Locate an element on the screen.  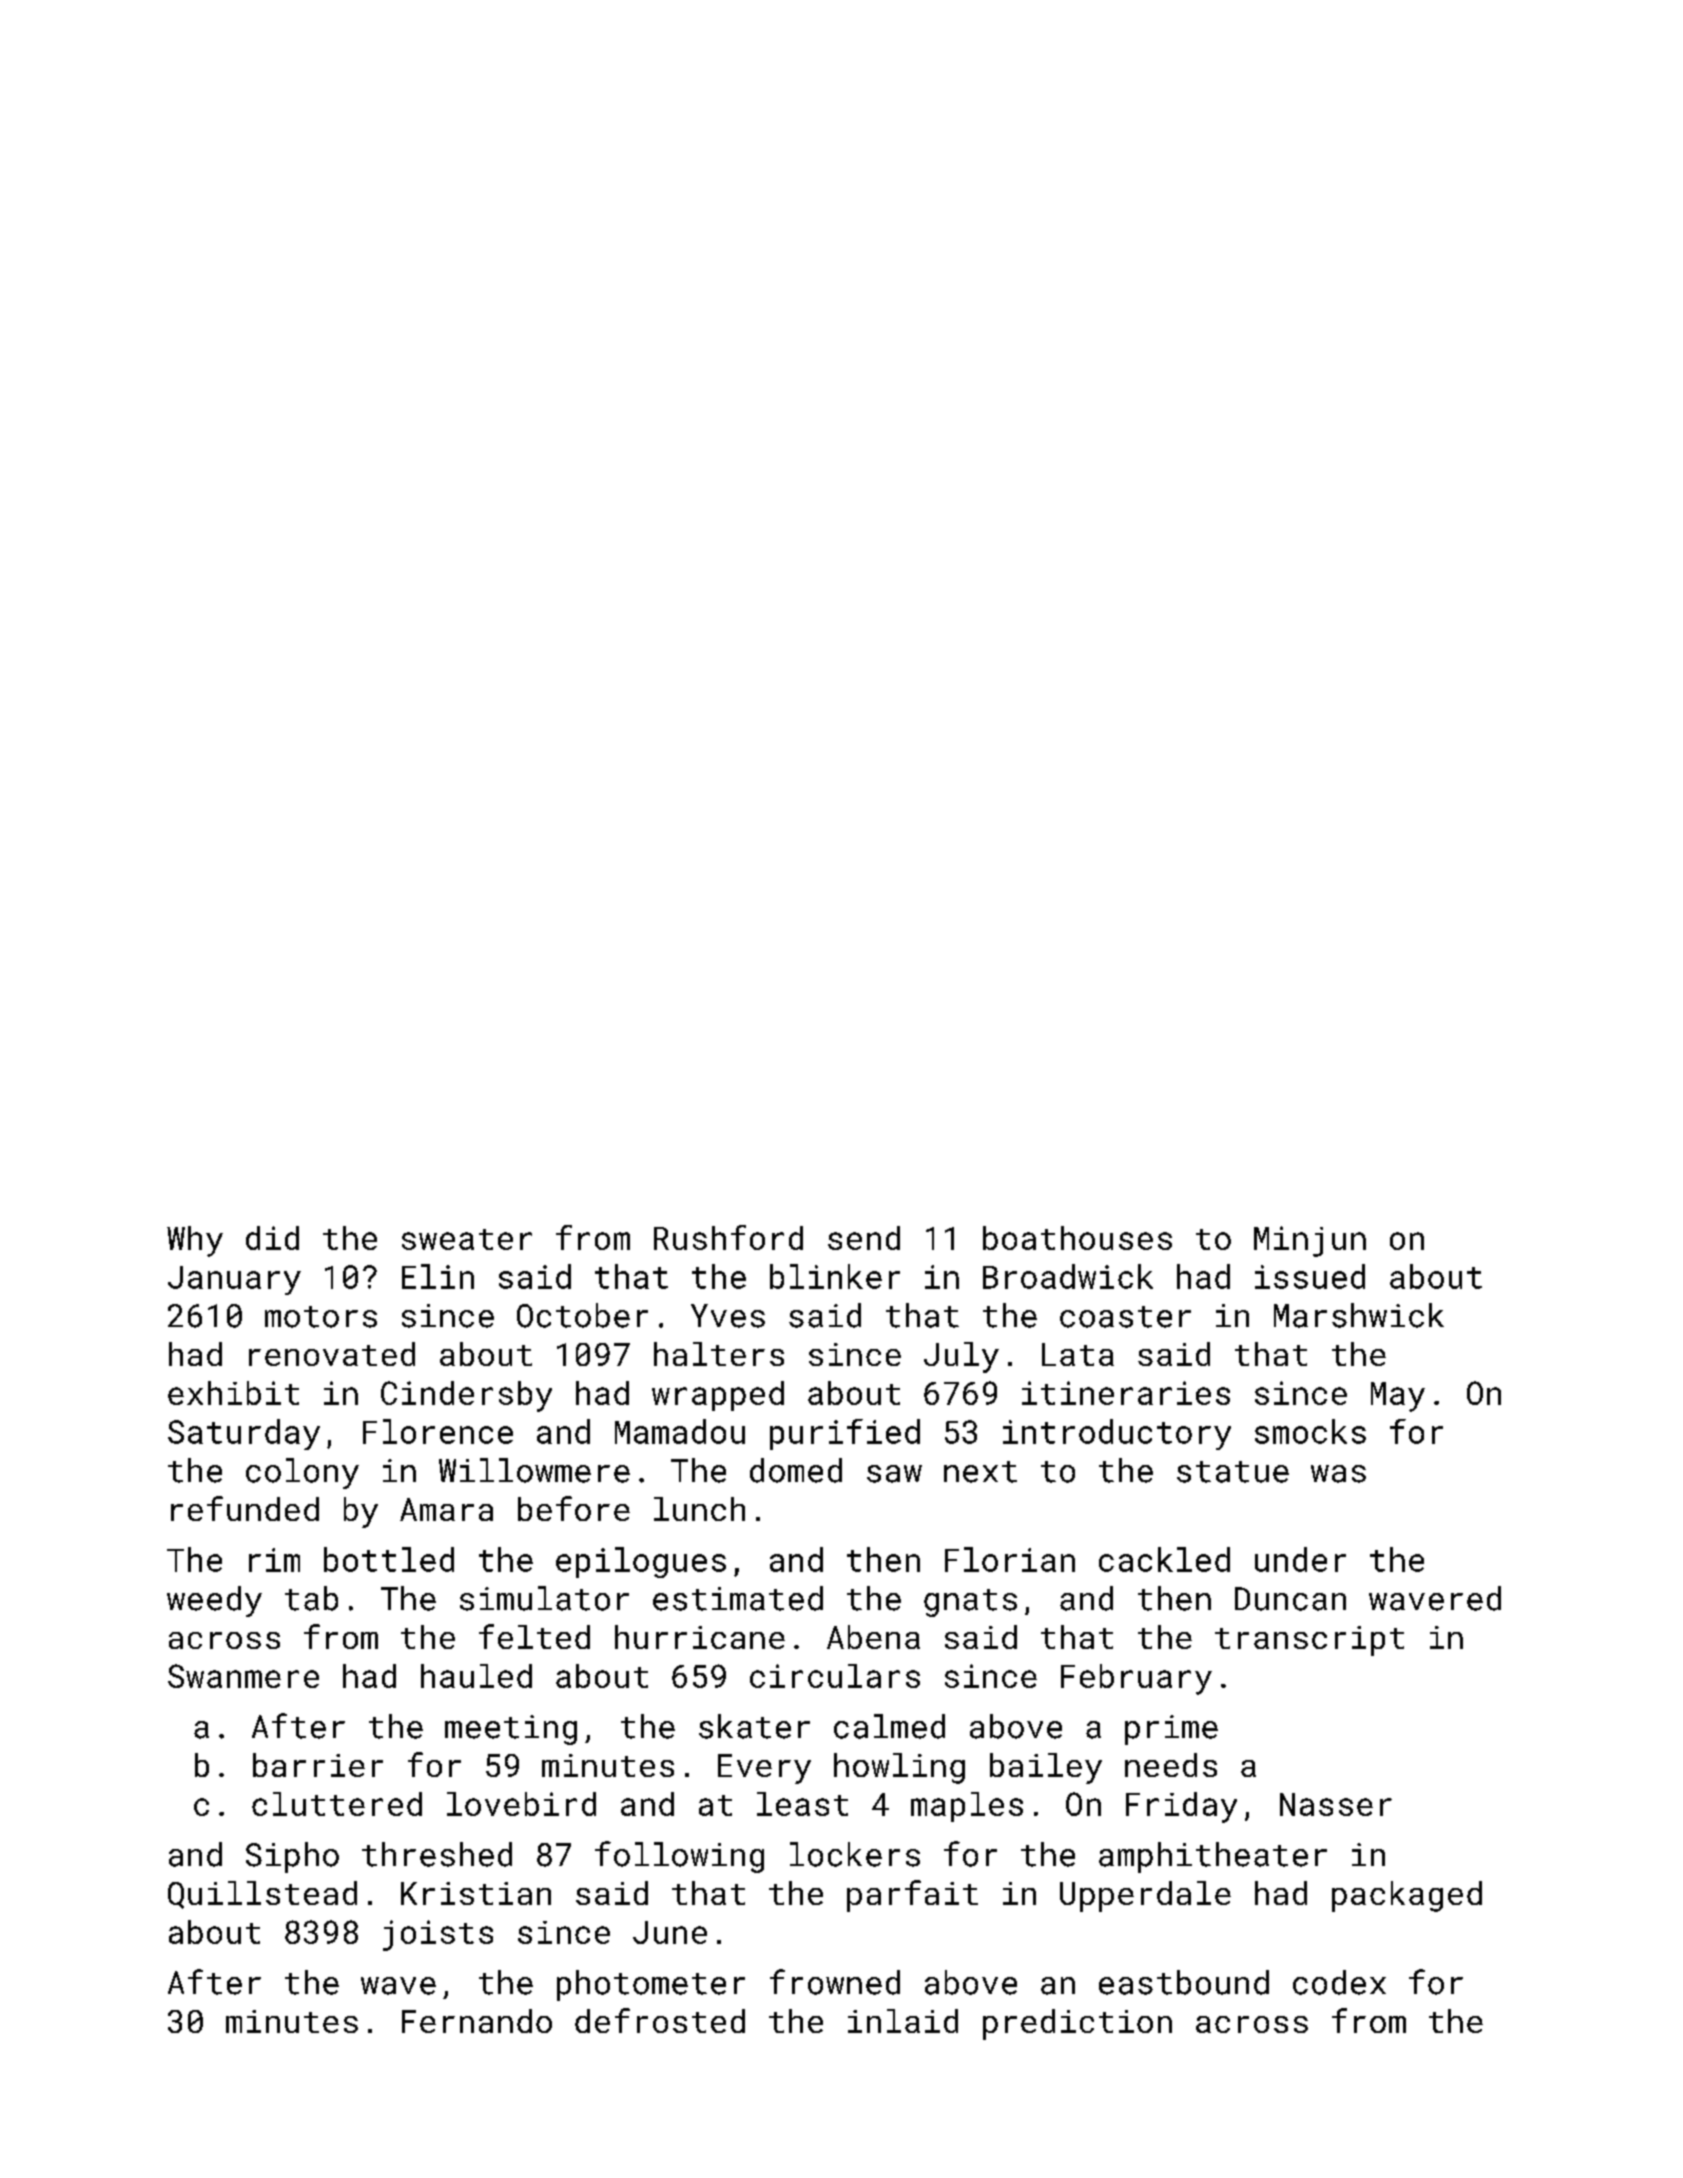
May is located at coordinates (1398, 1397).
